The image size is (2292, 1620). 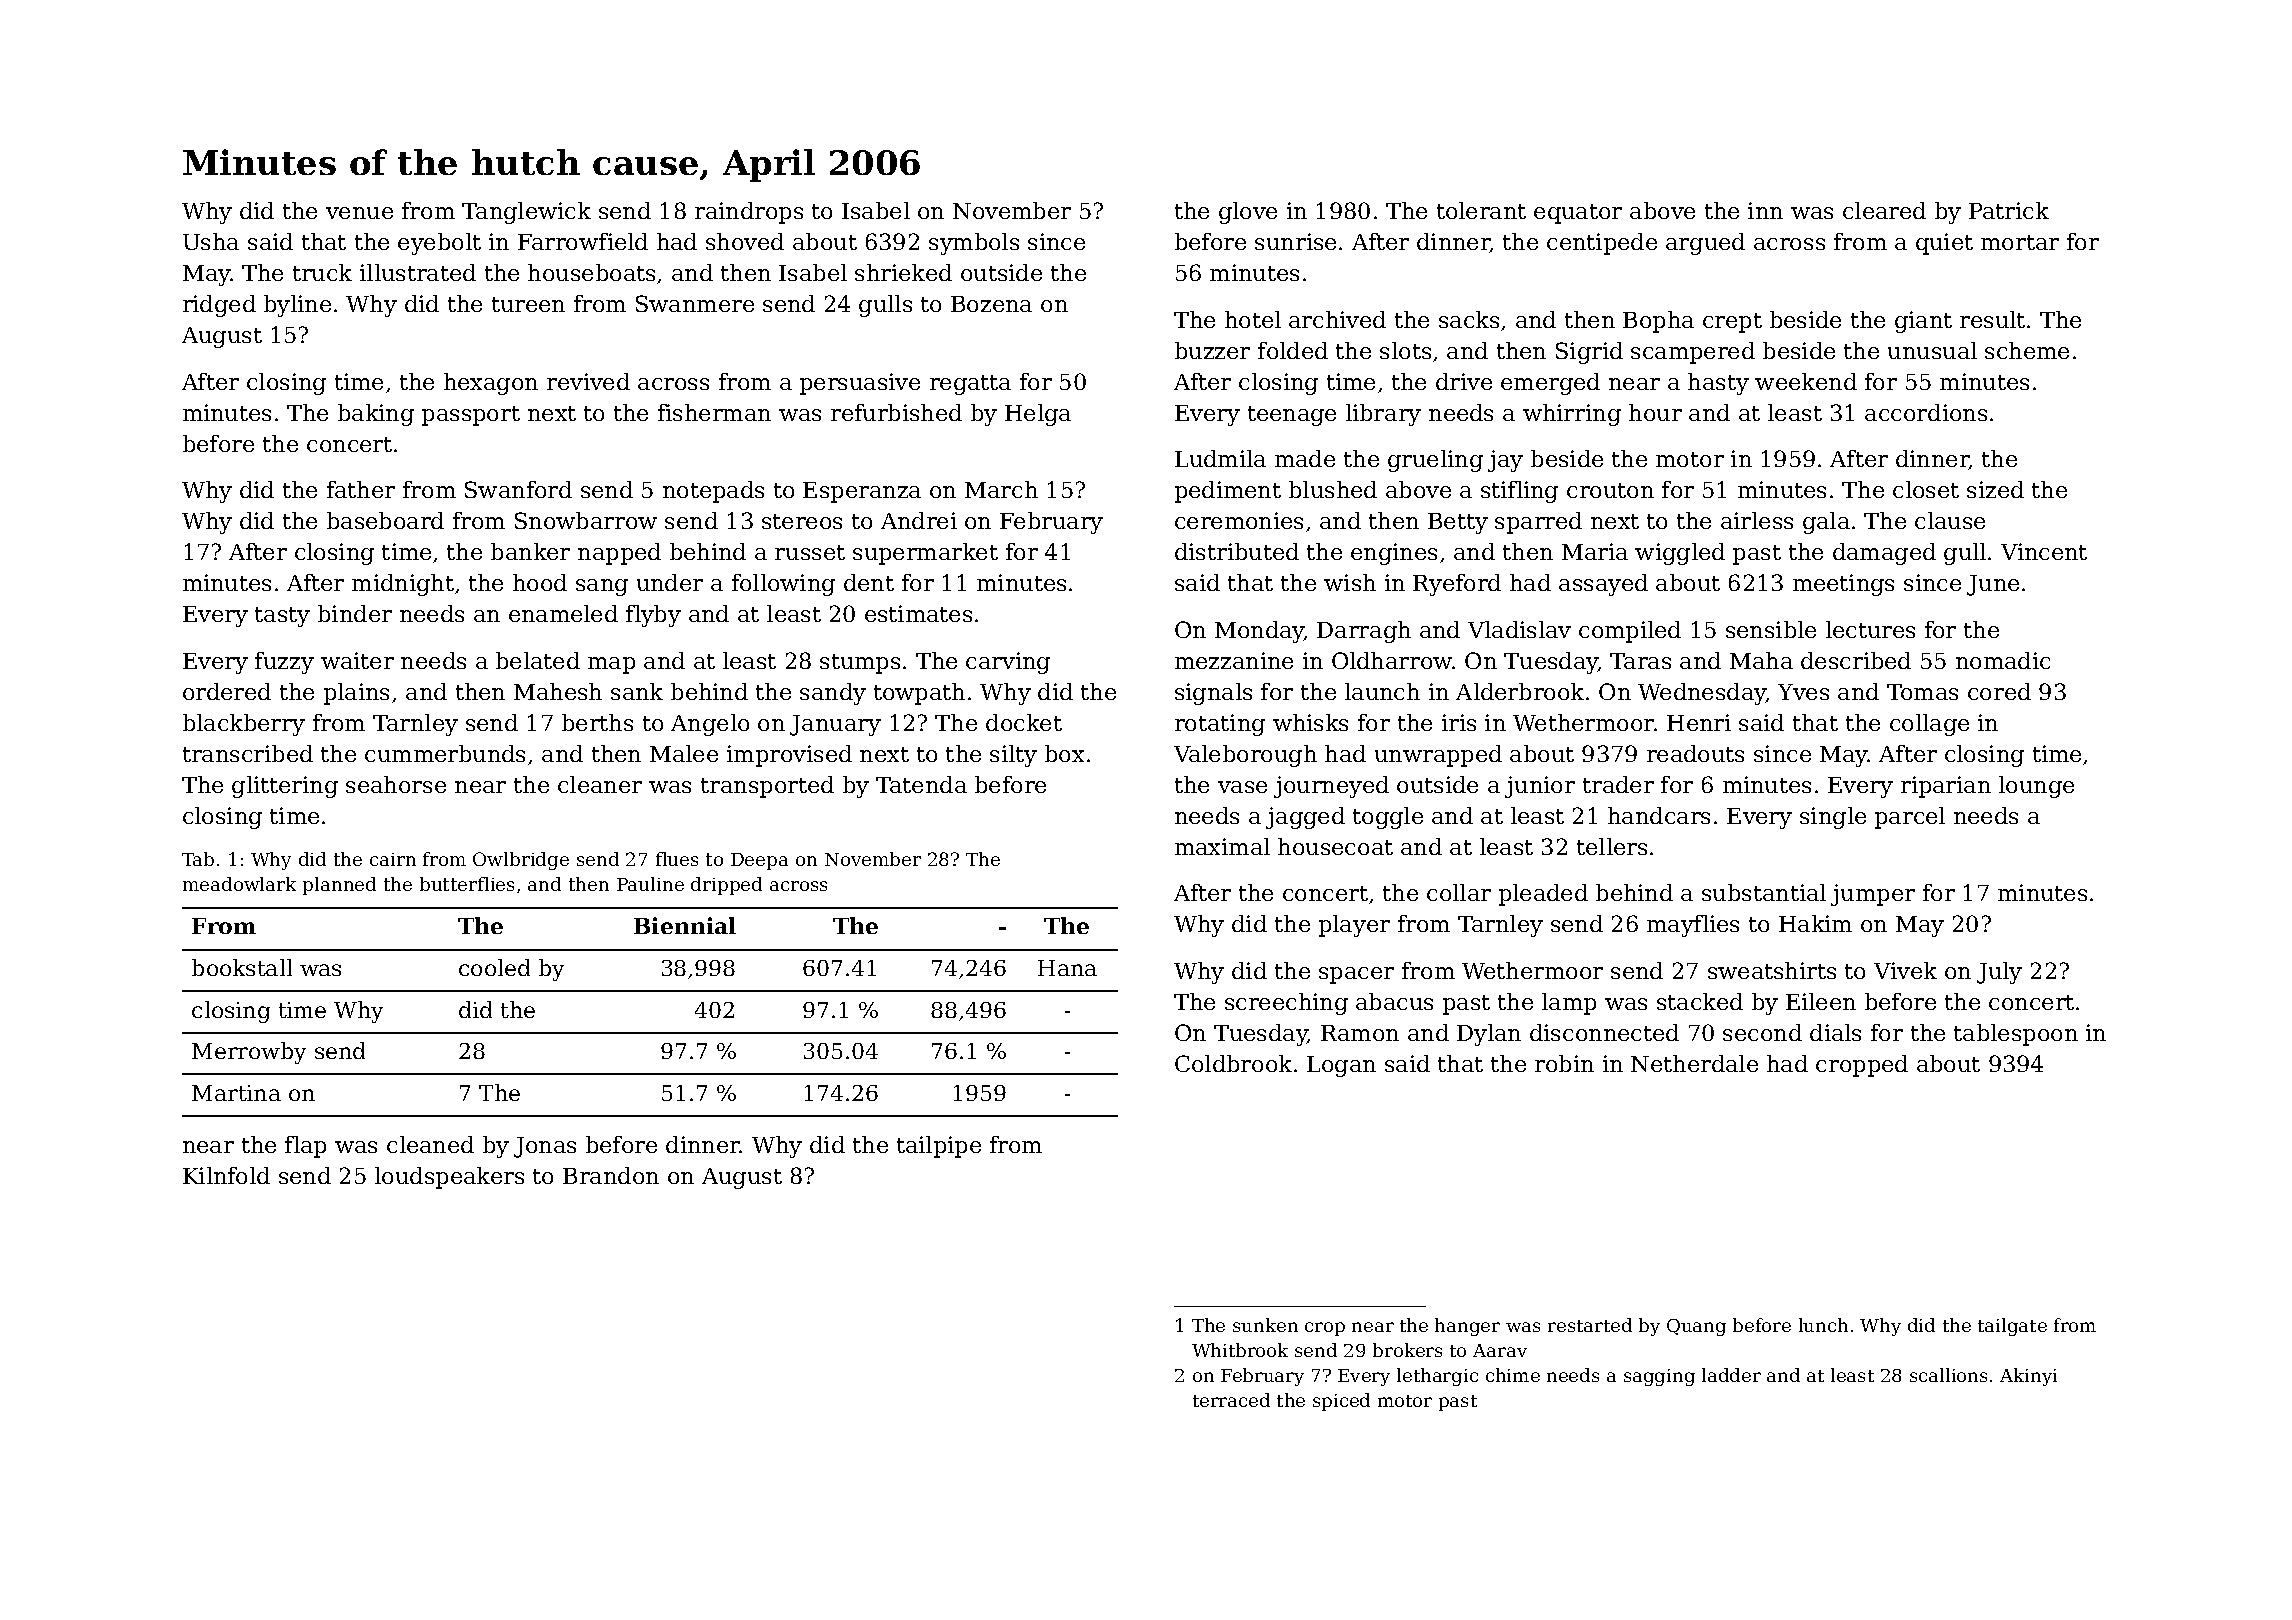 What do you see at coordinates (2020, 242) in the screenshot?
I see `mortar` at bounding box center [2020, 242].
